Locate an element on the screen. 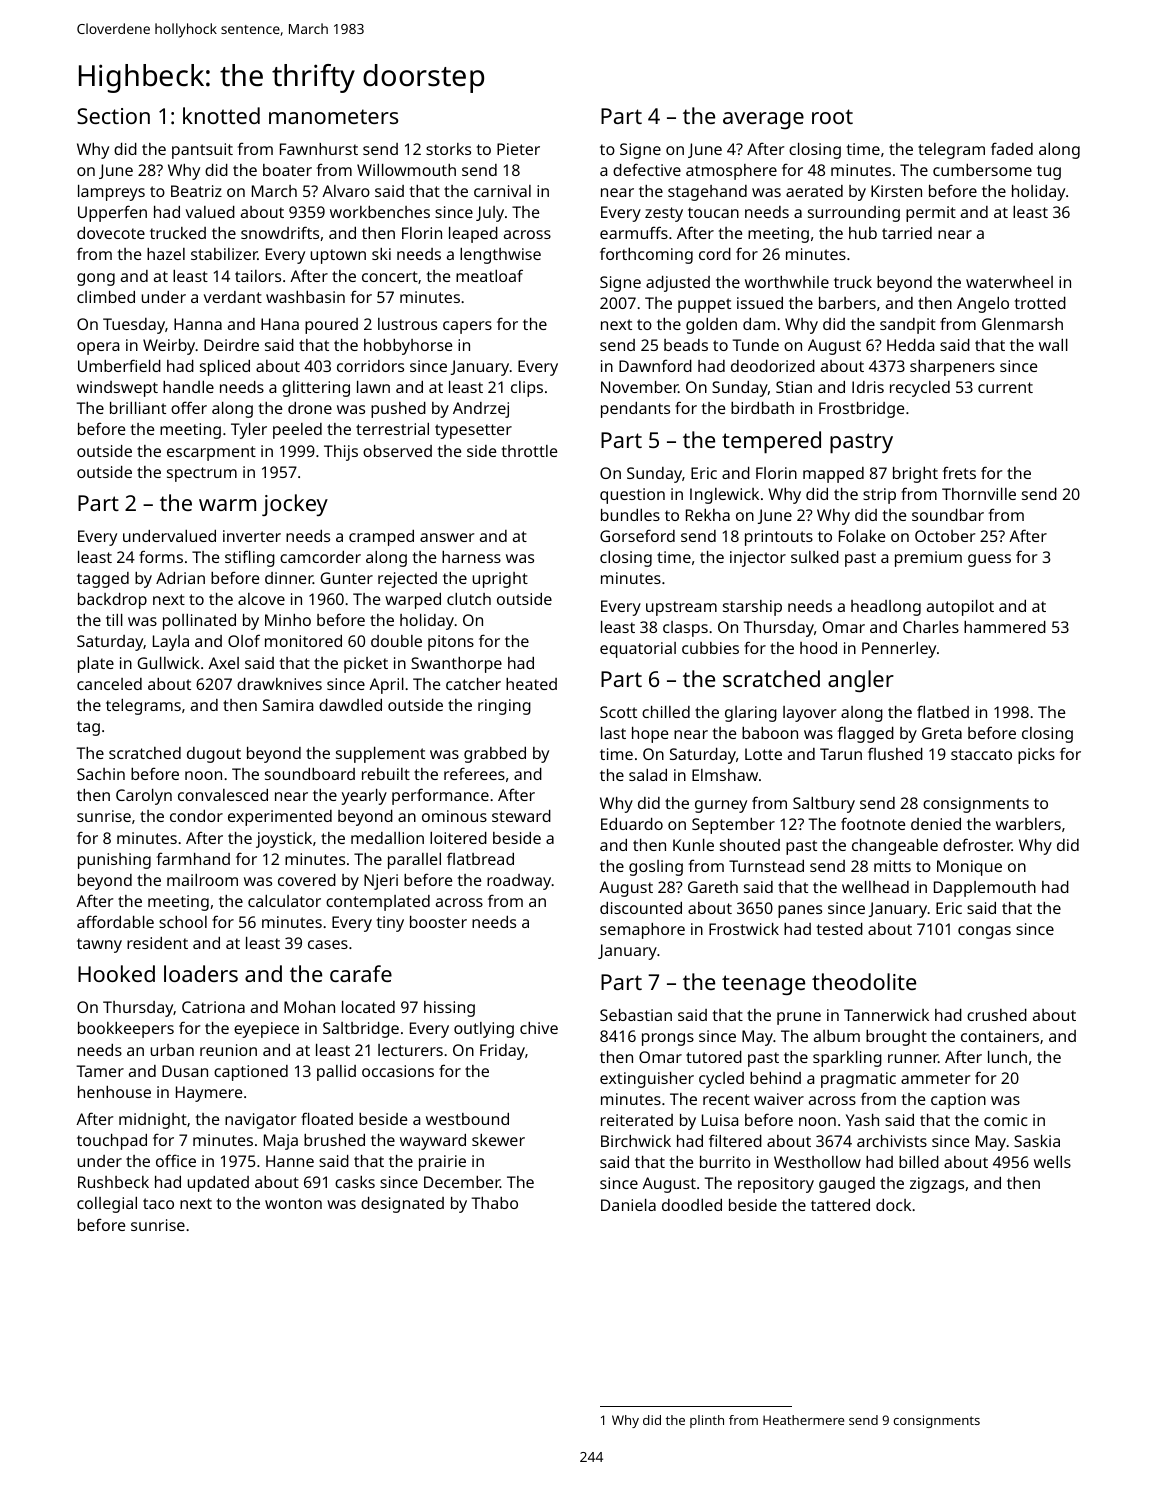 Image resolution: width=1159 pixels, height=1500 pixels. throttle is located at coordinates (529, 451).
